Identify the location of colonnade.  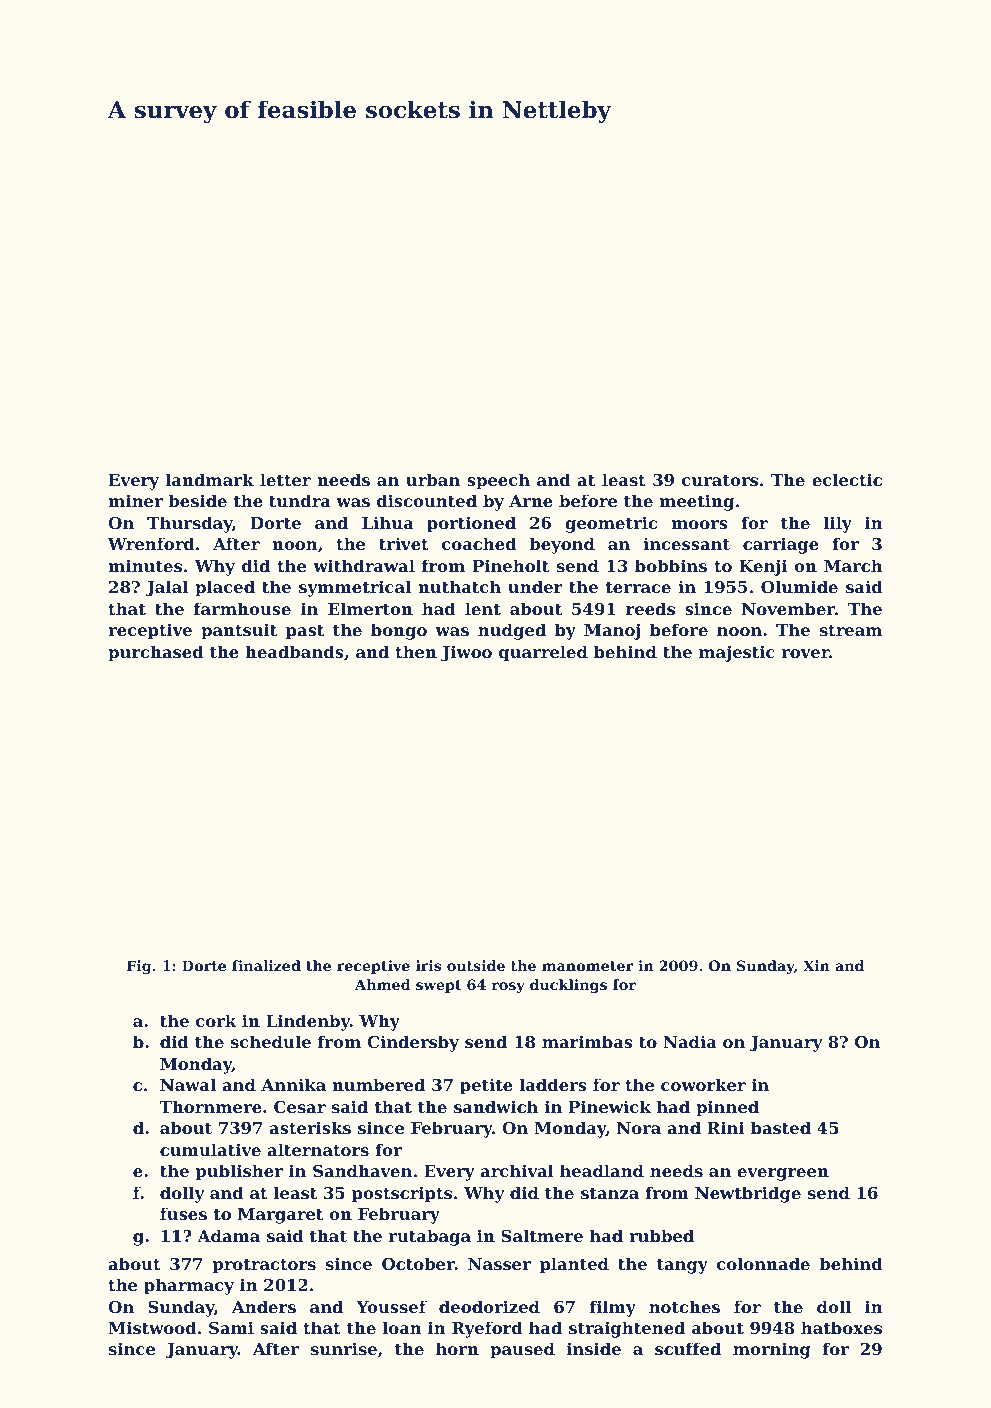
(763, 1263).
